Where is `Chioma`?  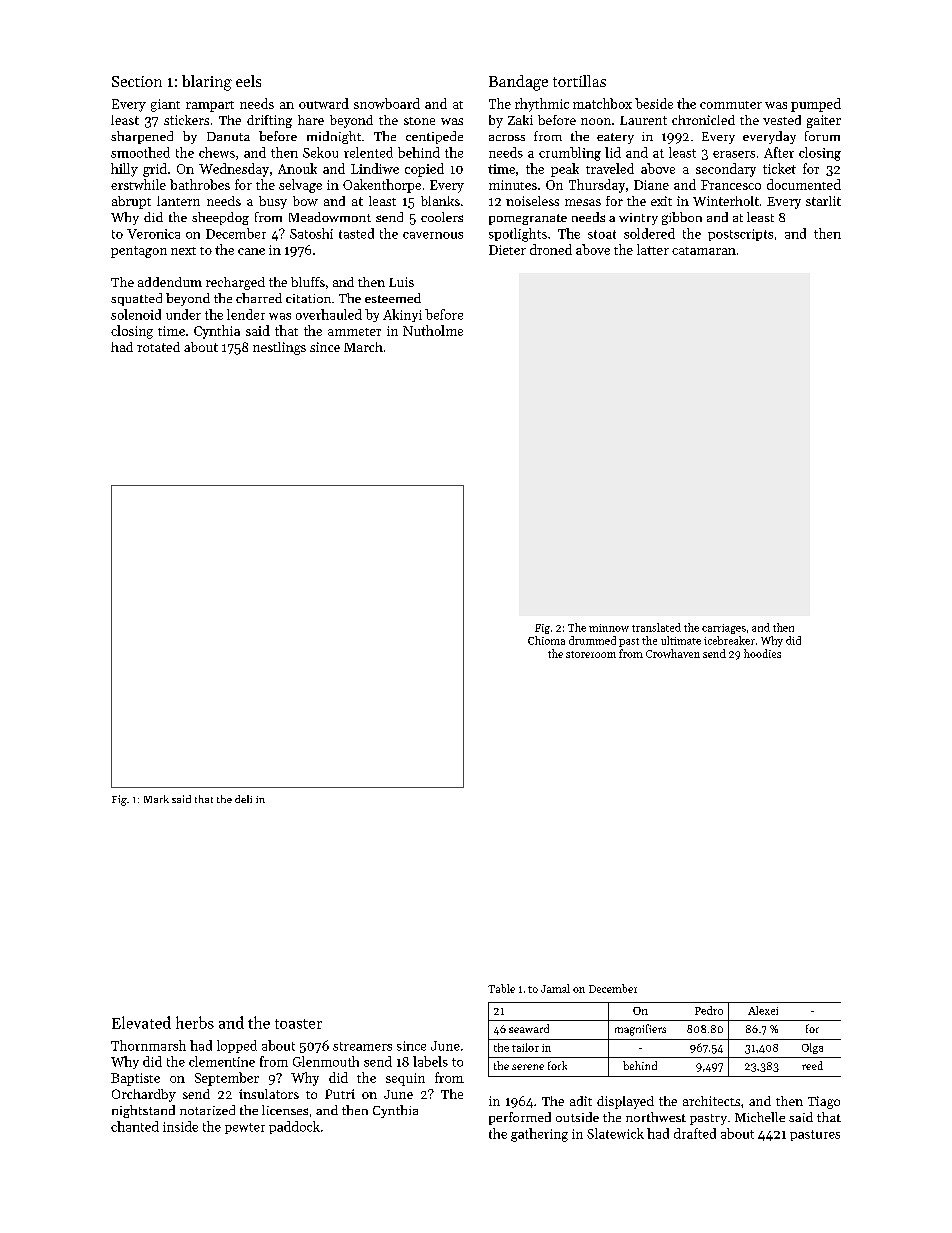
Chioma is located at coordinates (546, 640).
